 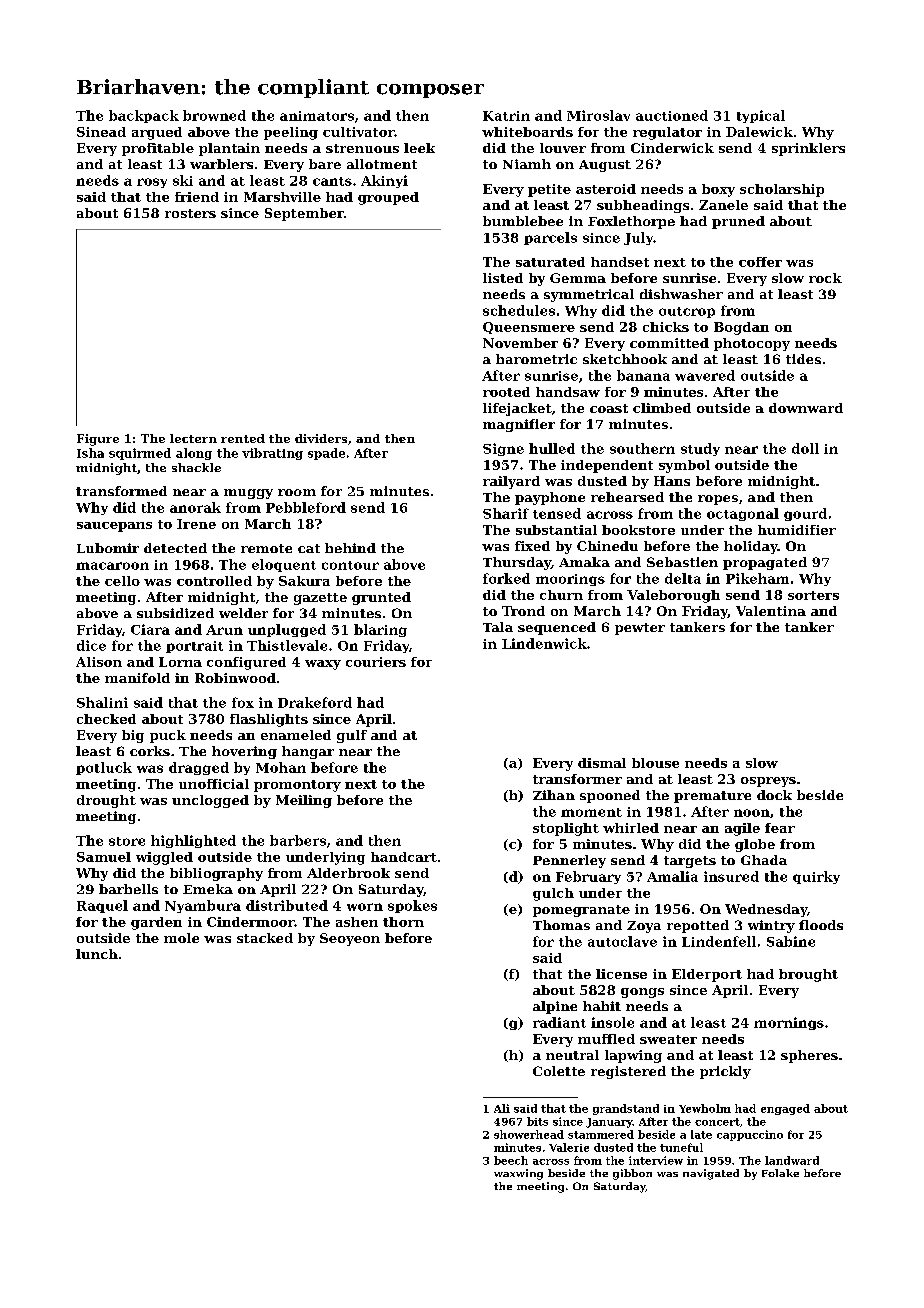 What do you see at coordinates (506, 116) in the page?
I see `Katrin` at bounding box center [506, 116].
